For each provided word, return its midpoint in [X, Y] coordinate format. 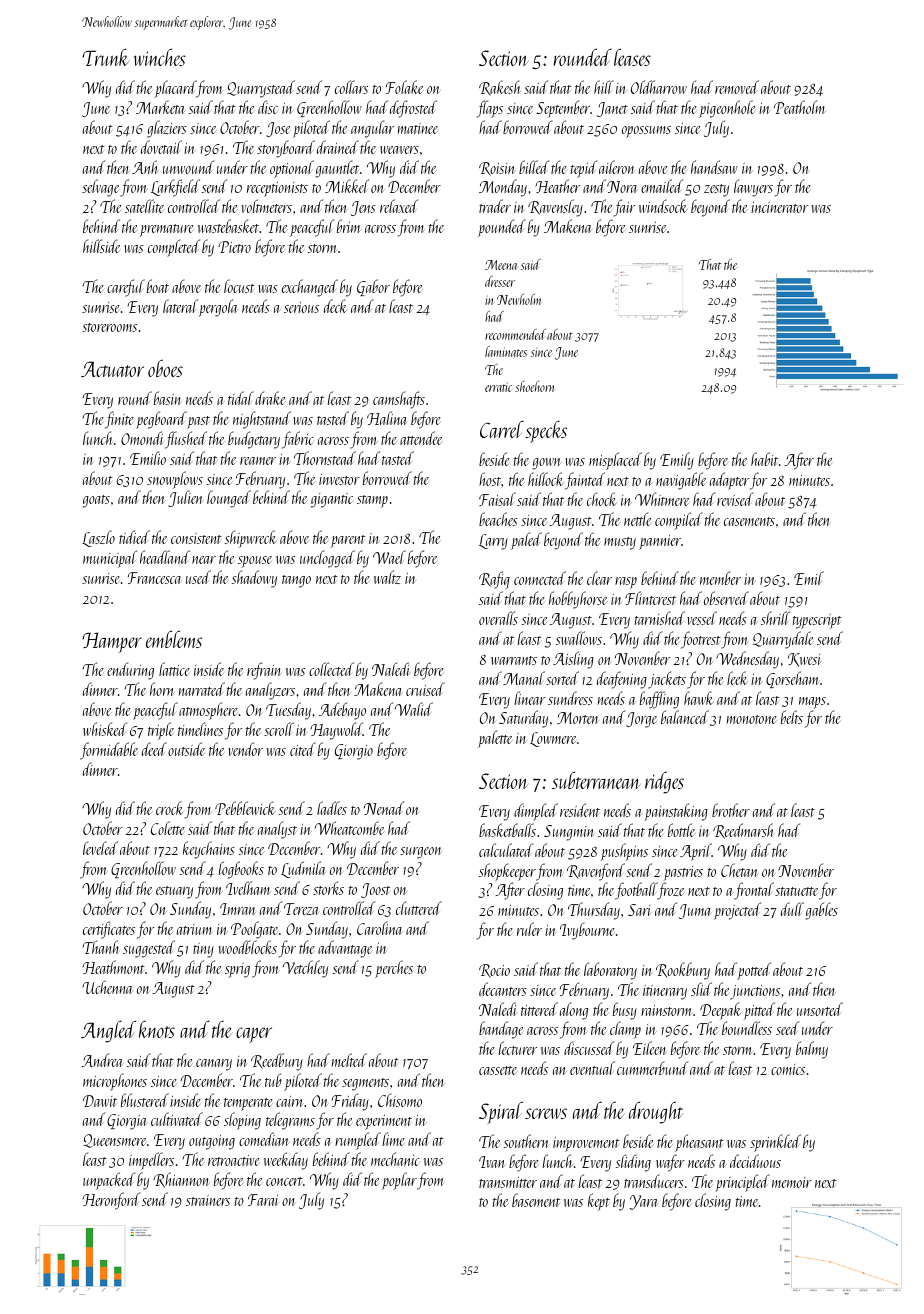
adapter [729, 481]
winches [159, 57]
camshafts [399, 400]
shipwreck [250, 539]
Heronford [111, 1201]
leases [632, 57]
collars [351, 87]
